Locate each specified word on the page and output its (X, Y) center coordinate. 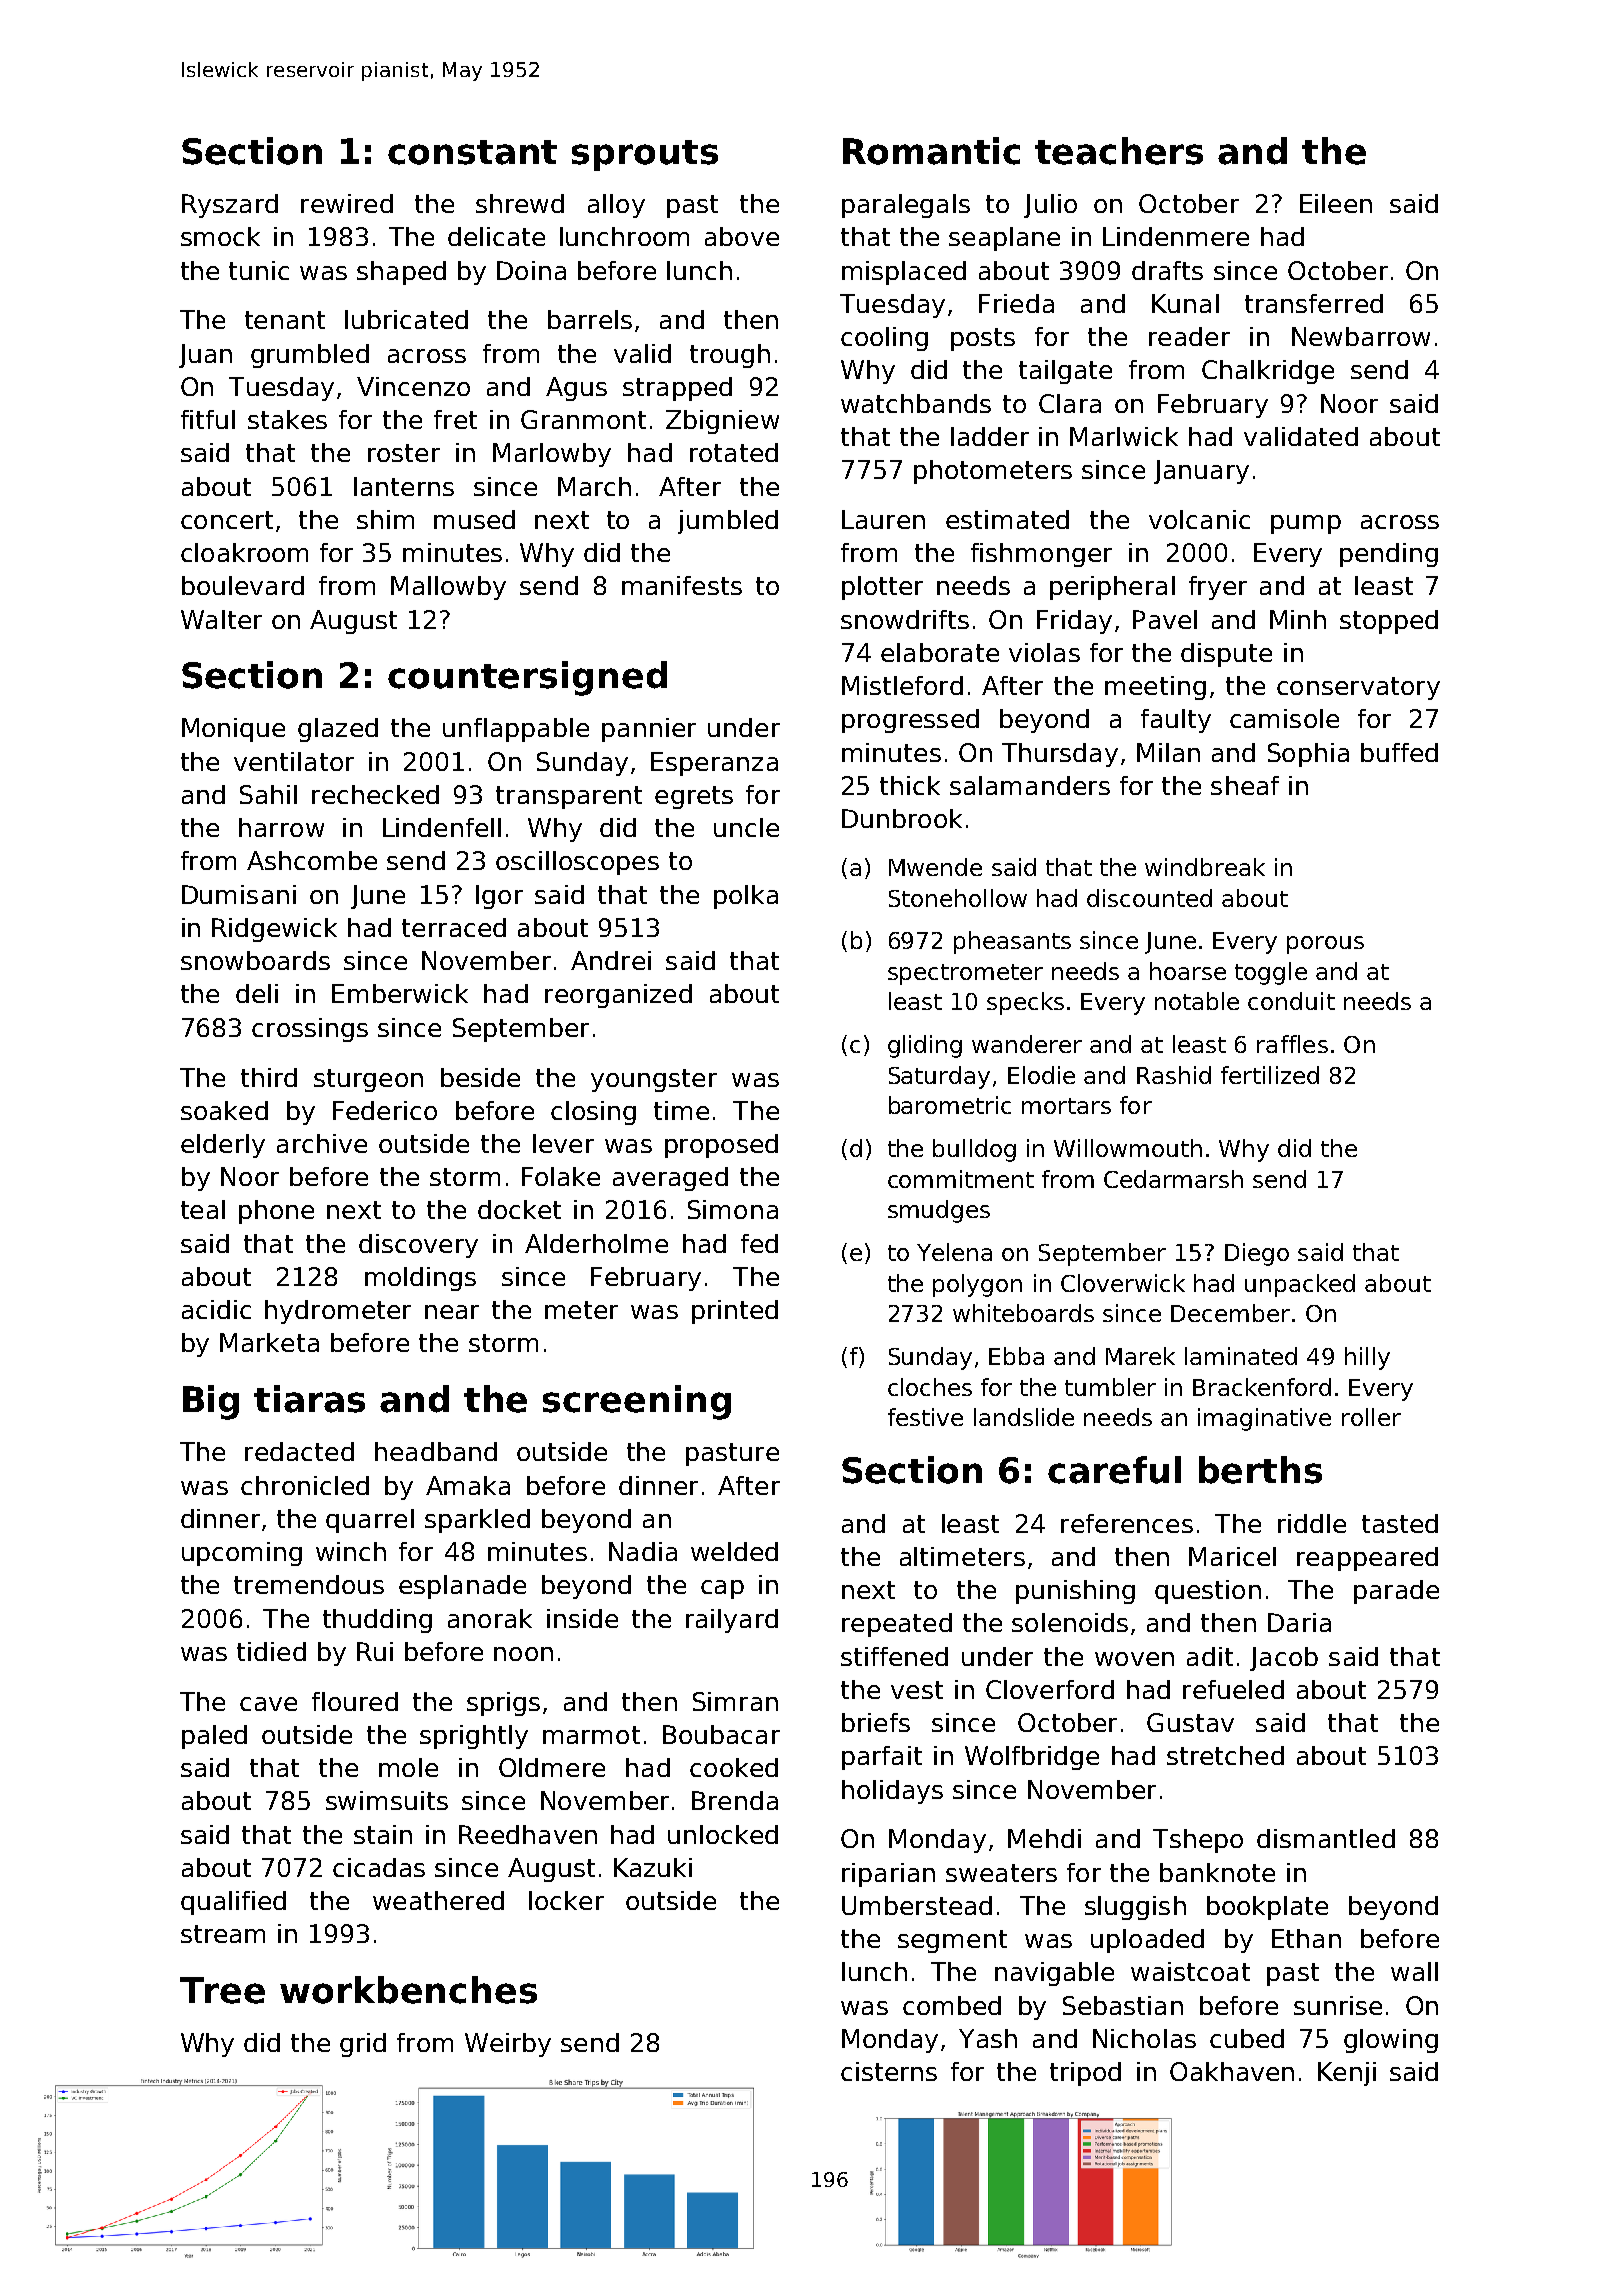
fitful (208, 419)
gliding (925, 1046)
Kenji (1347, 2074)
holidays (892, 1792)
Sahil (268, 794)
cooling (884, 339)
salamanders (1030, 785)
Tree (222, 1990)
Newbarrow (1361, 336)
